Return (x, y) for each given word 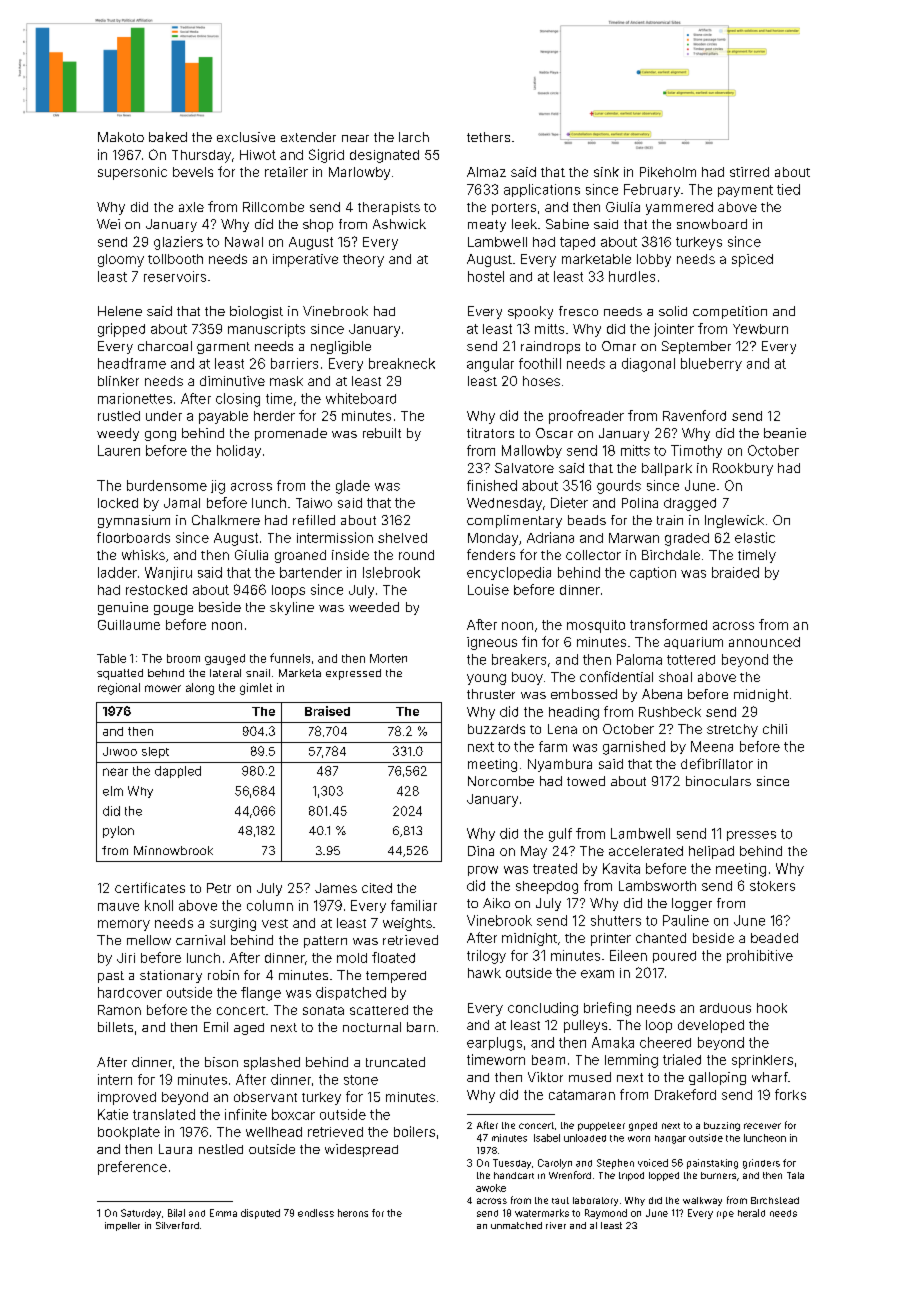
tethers (488, 137)
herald (751, 1213)
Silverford (177, 1225)
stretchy (732, 730)
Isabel (547, 1138)
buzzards (496, 729)
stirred (749, 172)
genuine (123, 608)
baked (168, 137)
